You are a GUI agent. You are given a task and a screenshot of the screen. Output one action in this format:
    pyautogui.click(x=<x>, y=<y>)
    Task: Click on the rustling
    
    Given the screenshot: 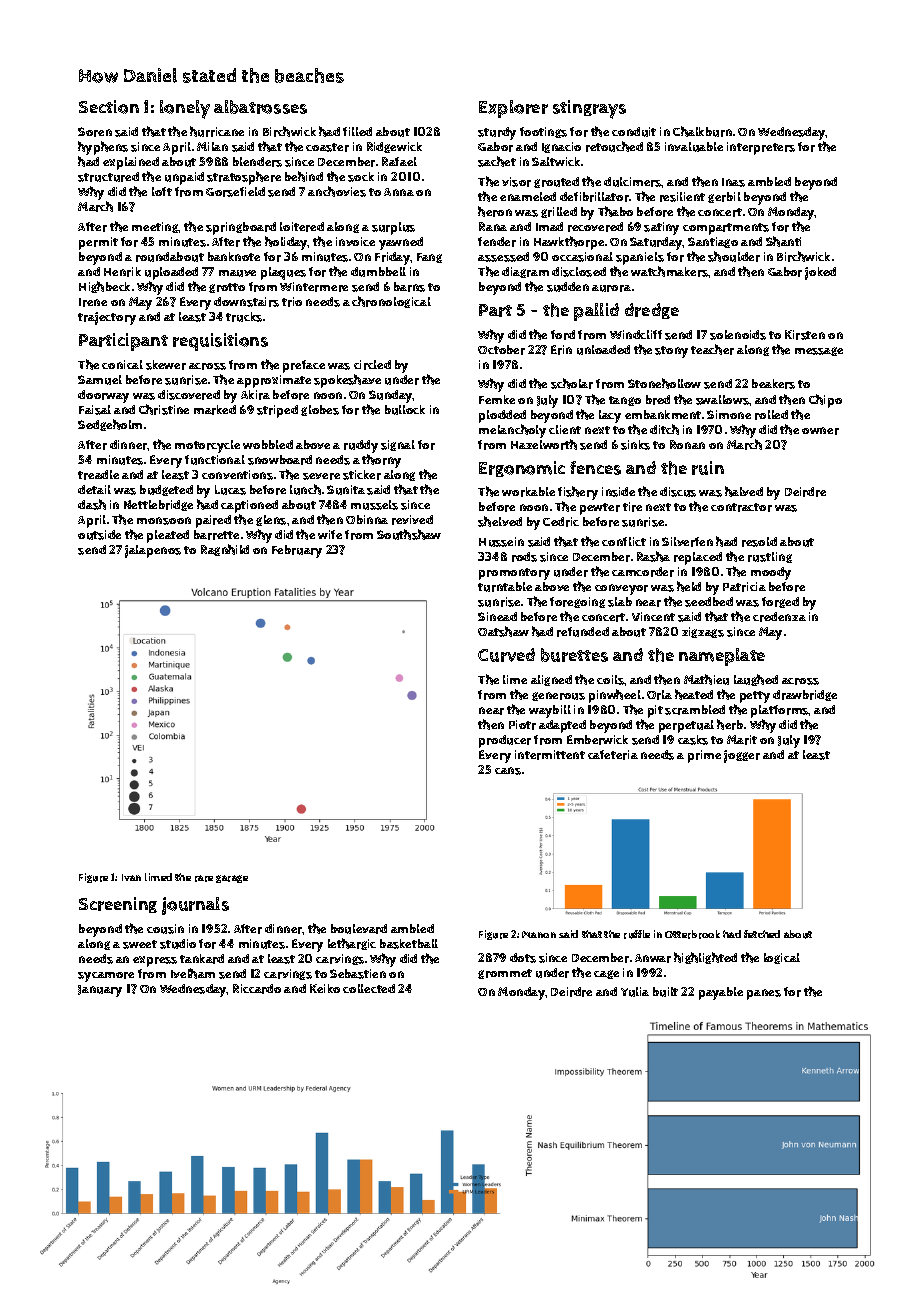 What is the action you would take?
    pyautogui.click(x=770, y=557)
